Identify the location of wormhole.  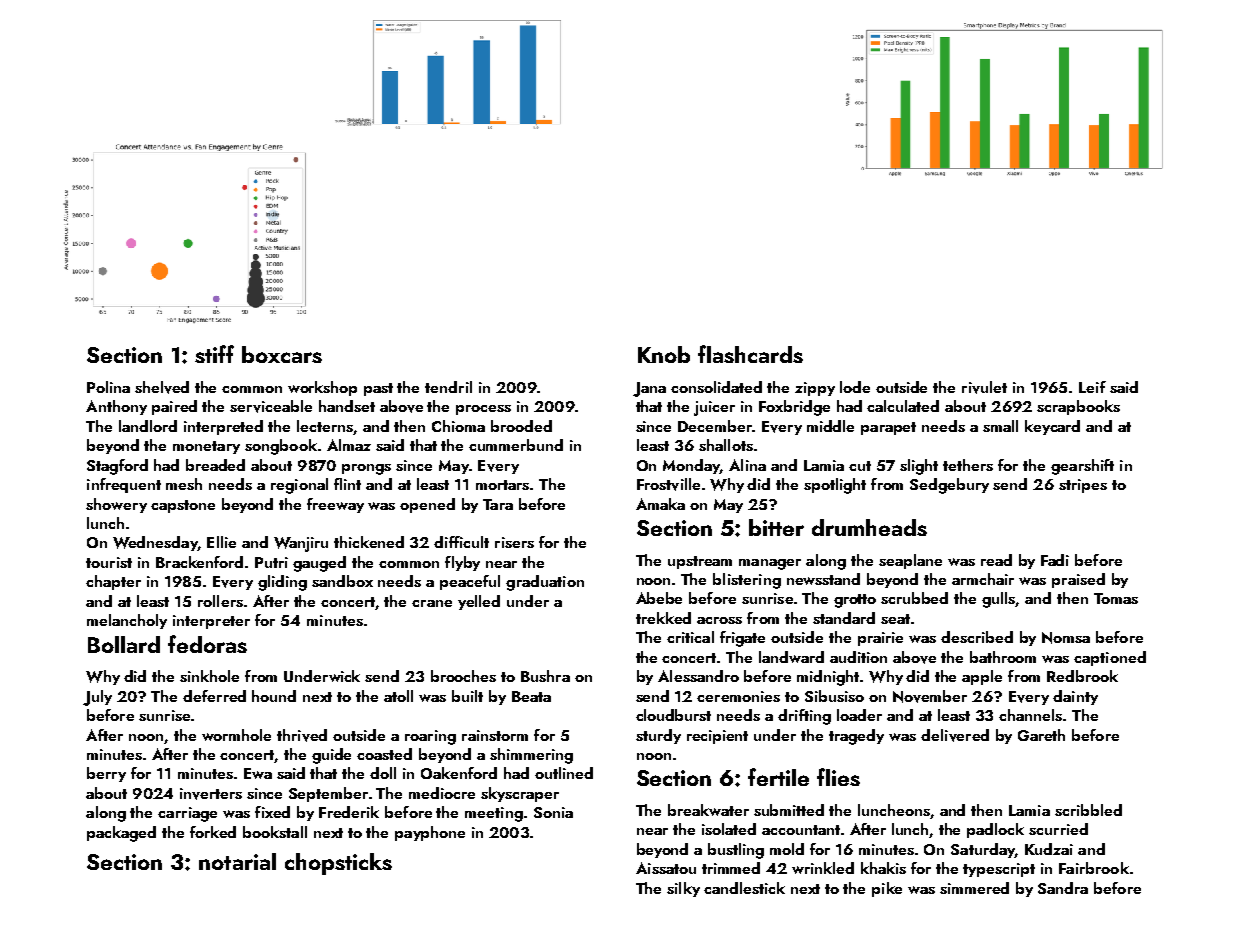
(236, 735).
